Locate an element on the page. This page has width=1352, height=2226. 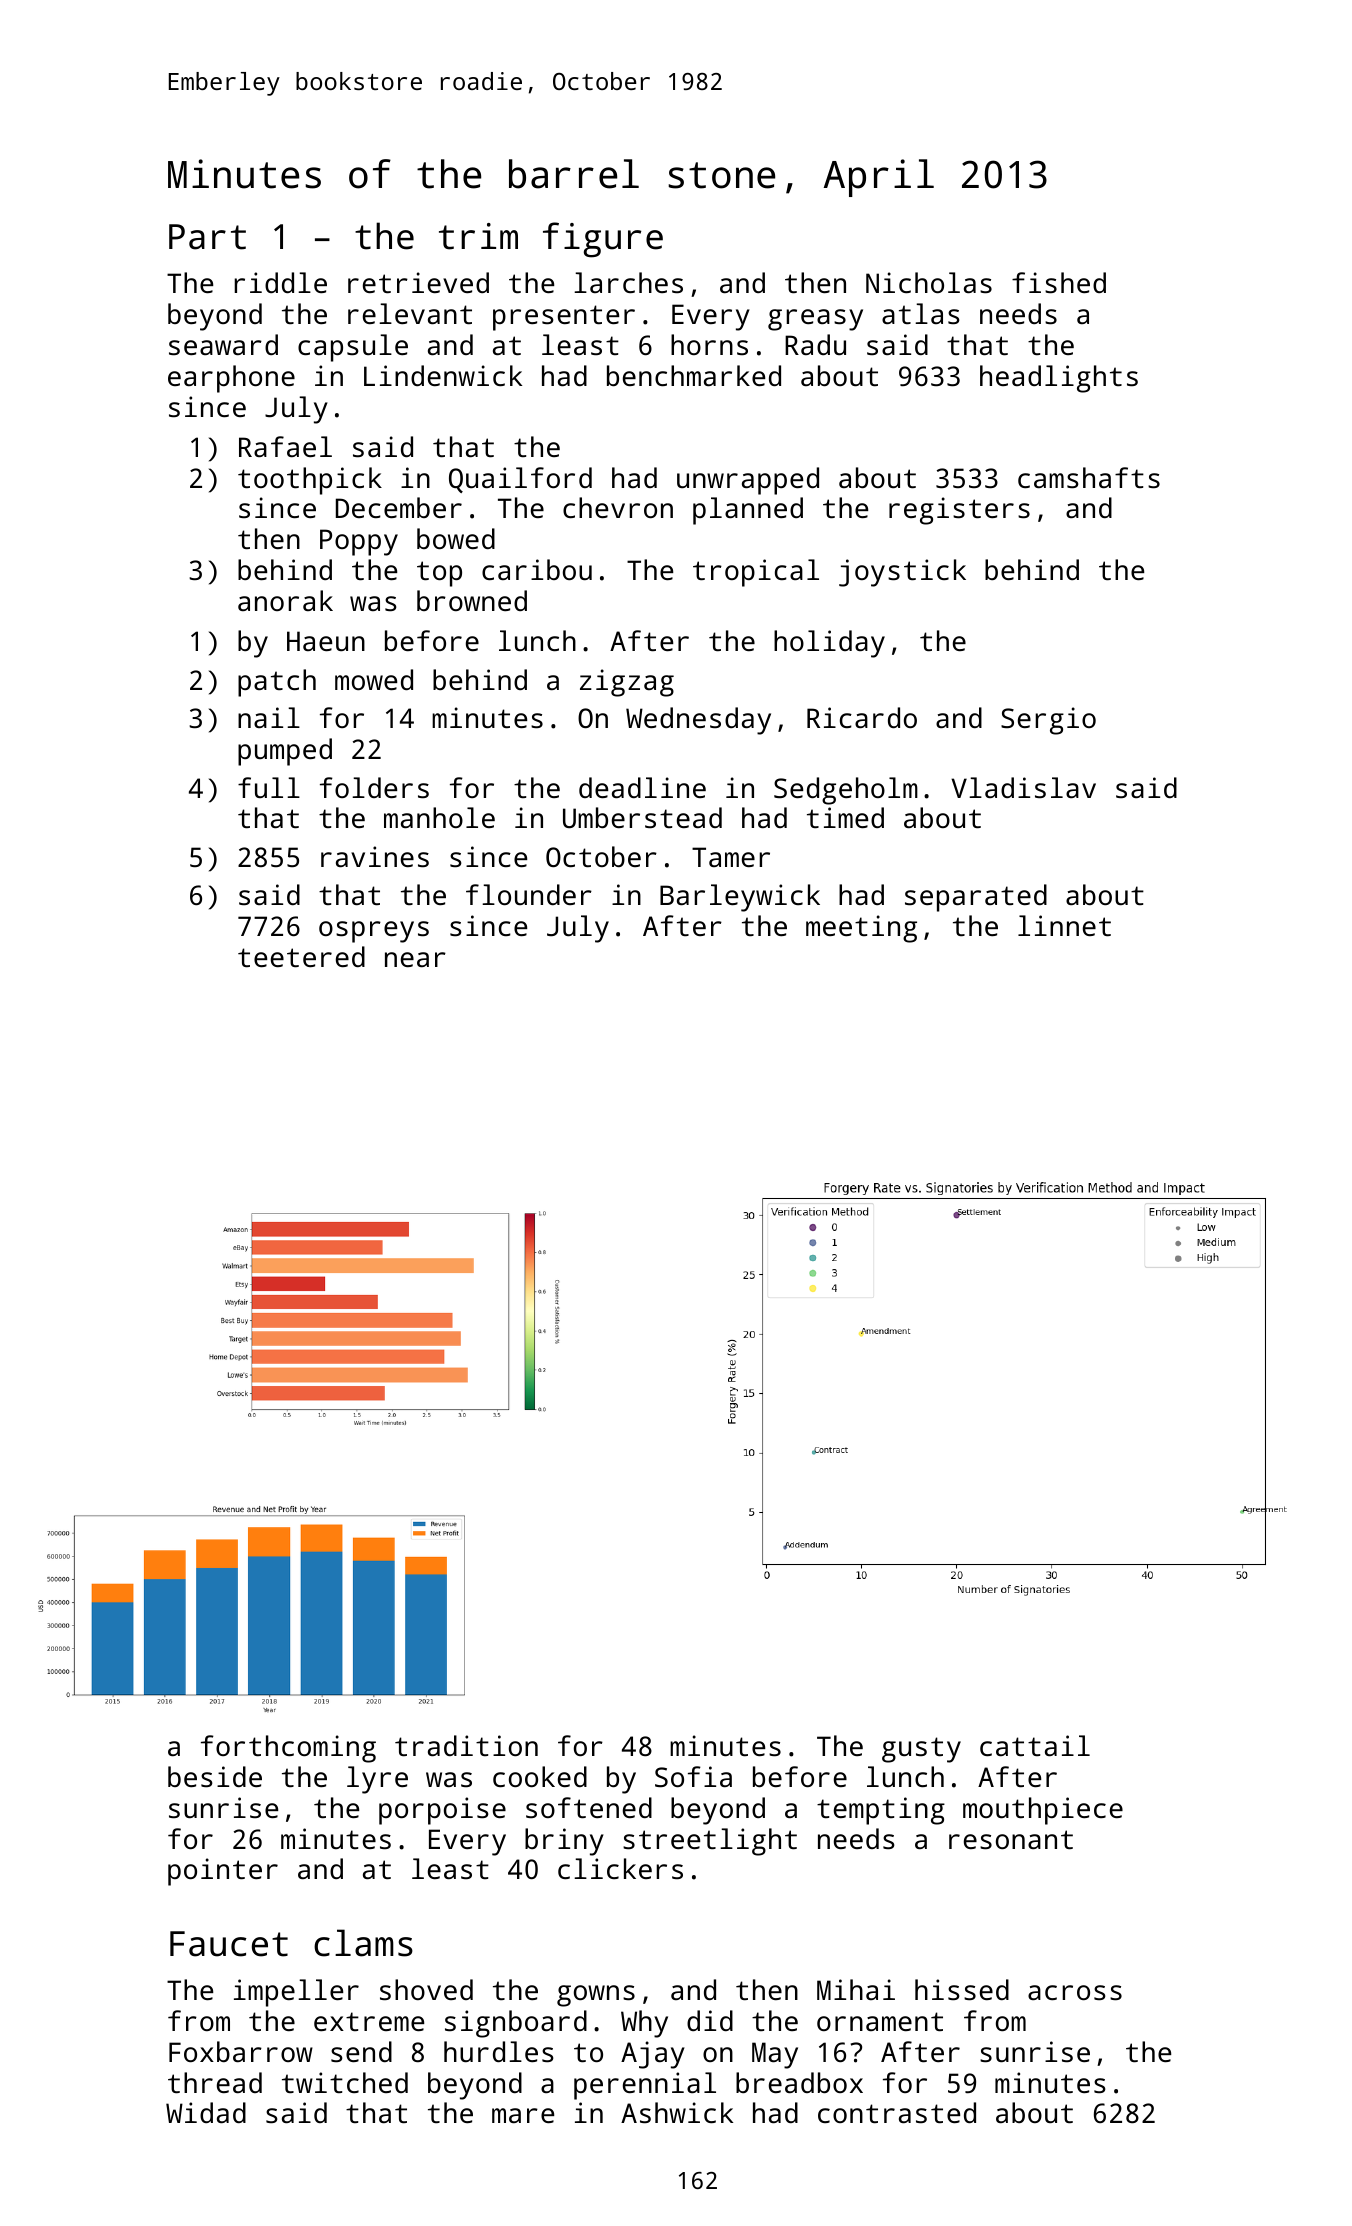
pointer is located at coordinates (223, 1872).
